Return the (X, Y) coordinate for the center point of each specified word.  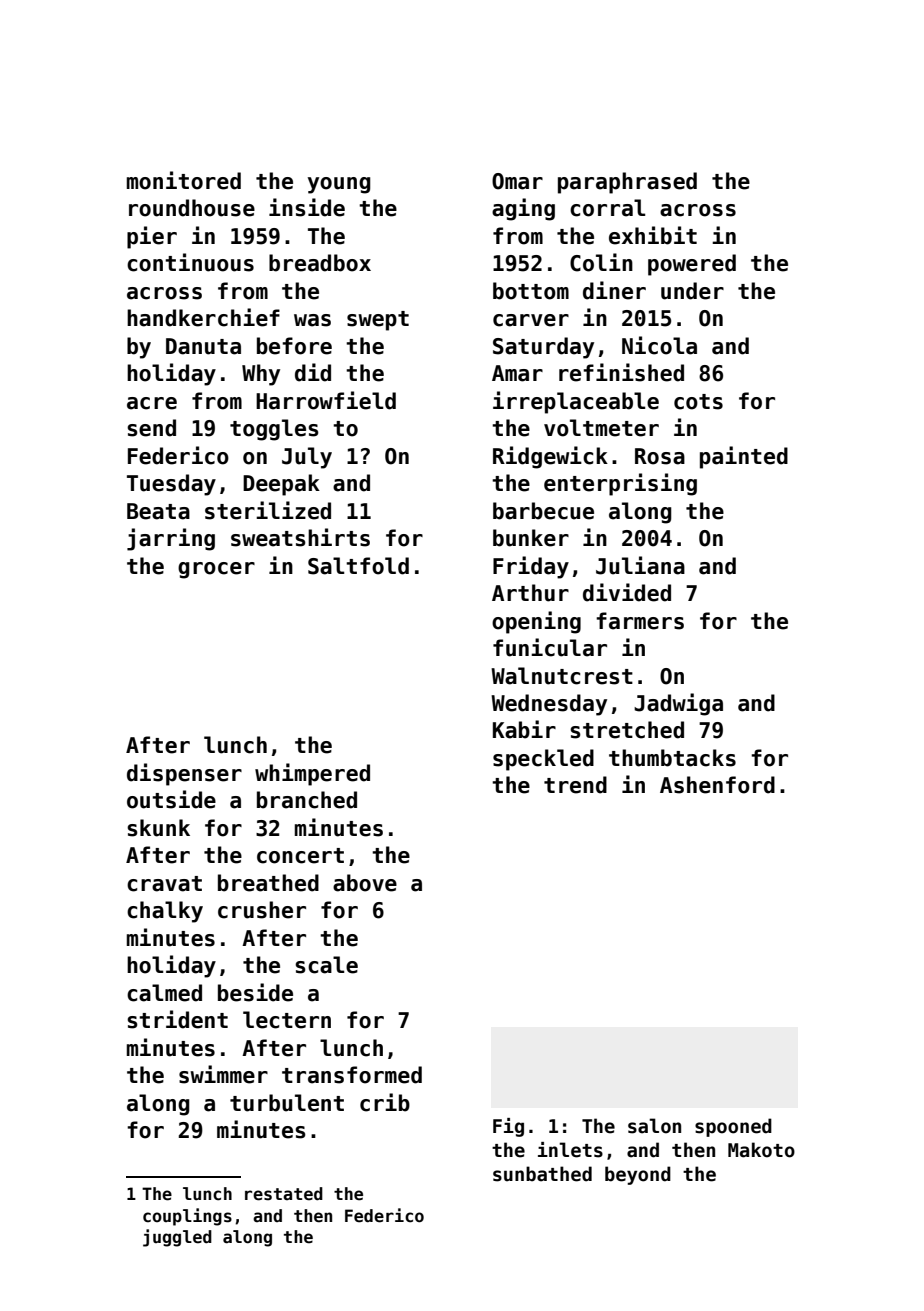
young (339, 185)
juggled (177, 1238)
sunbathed (542, 1174)
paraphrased (627, 183)
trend (575, 785)
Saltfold (358, 566)
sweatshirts (300, 537)
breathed (268, 883)
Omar (517, 181)
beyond (638, 1175)
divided (627, 592)
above (365, 883)
